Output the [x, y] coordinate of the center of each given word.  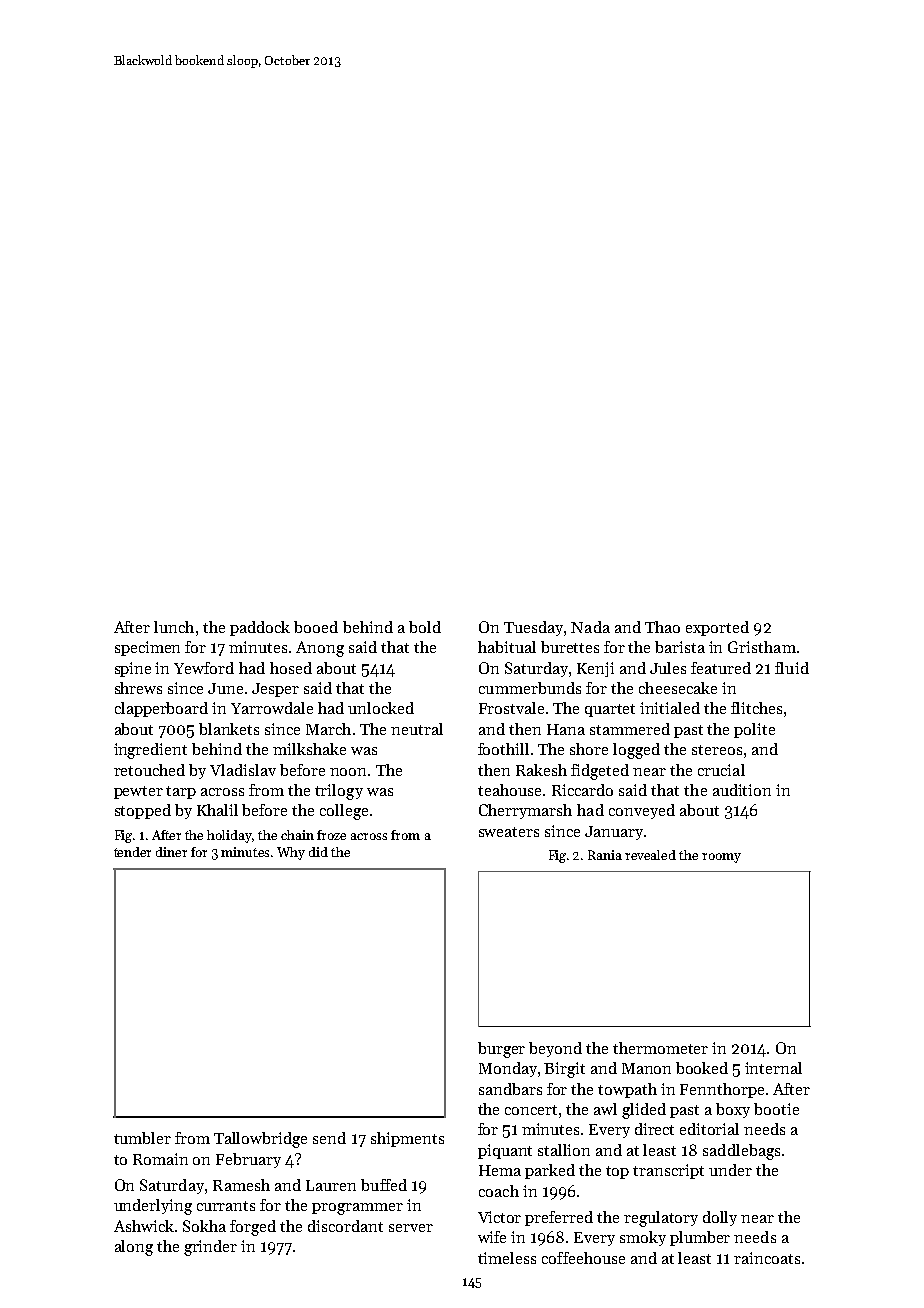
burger [501, 1050]
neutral [417, 729]
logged [636, 751]
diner [171, 852]
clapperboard [161, 709]
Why [291, 853]
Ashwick [144, 1226]
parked [550, 1171]
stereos [717, 750]
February [248, 1160]
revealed [650, 855]
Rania [605, 855]
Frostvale [511, 708]
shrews [138, 688]
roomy [721, 858]
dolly [720, 1218]
